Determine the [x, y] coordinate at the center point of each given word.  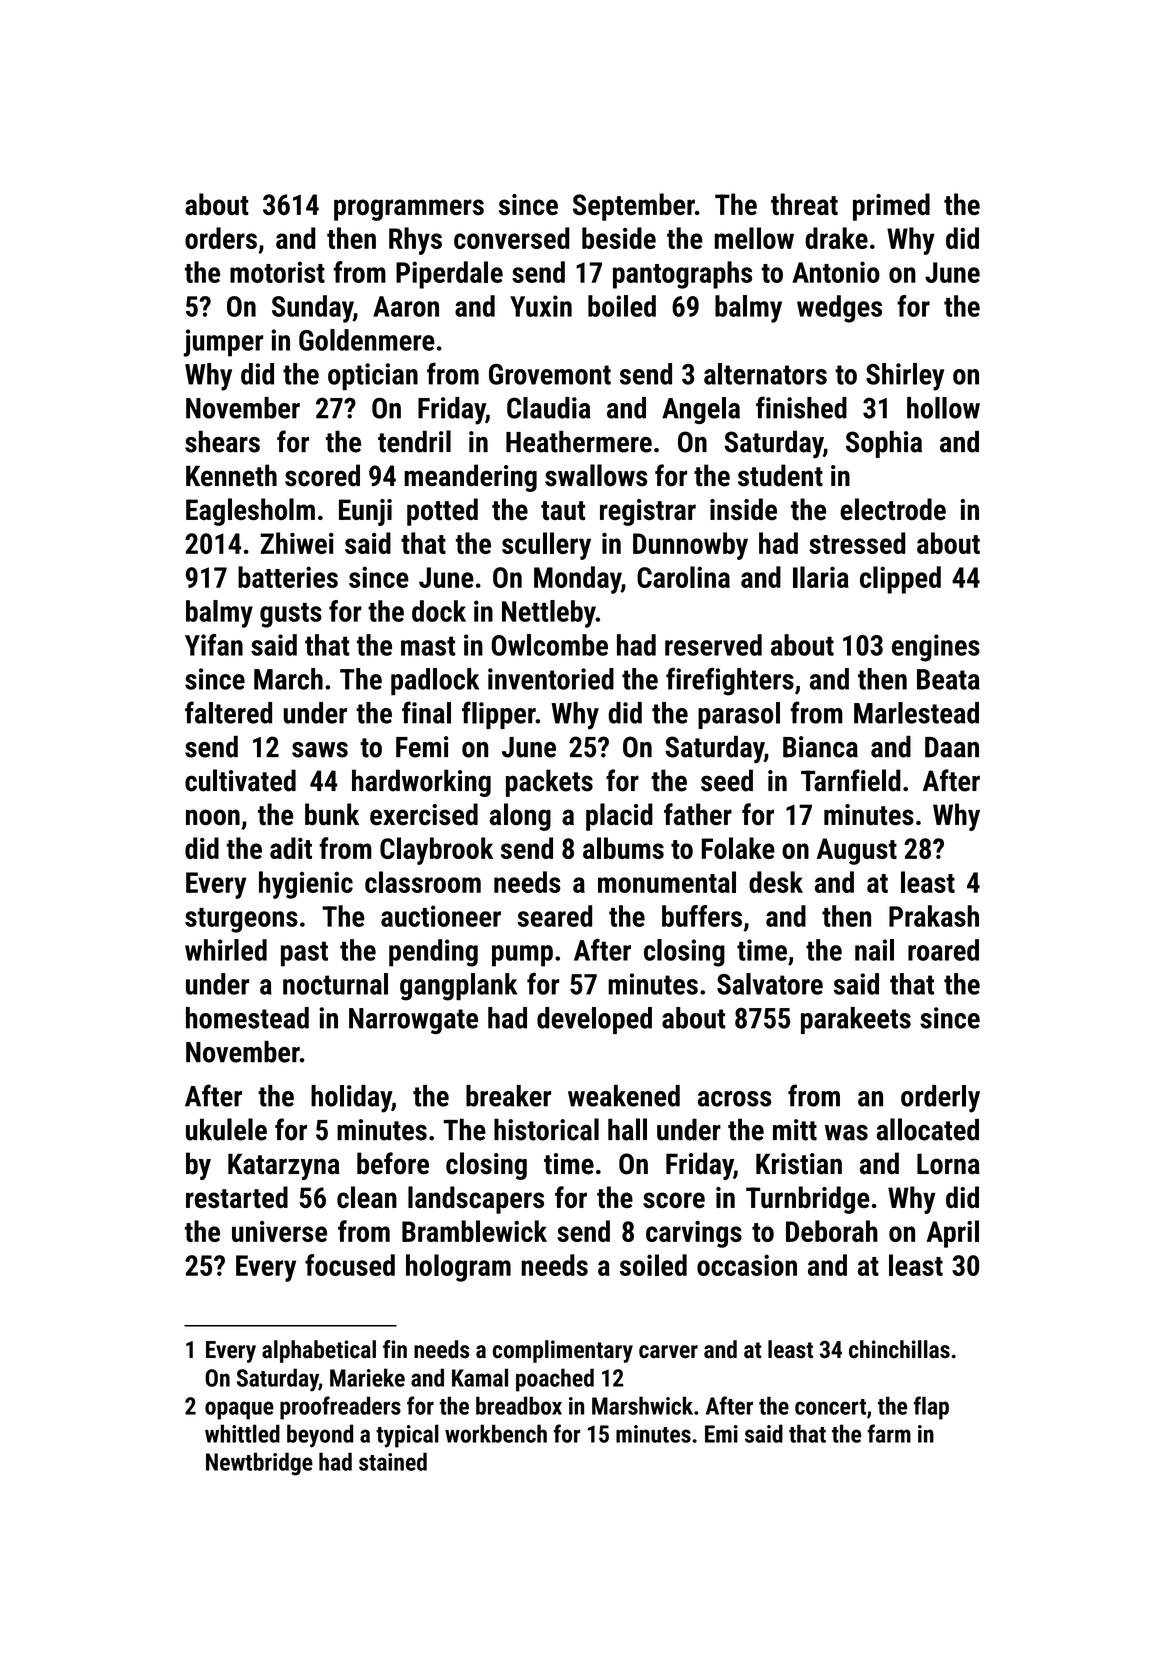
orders [221, 238]
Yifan [214, 645]
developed [594, 1020]
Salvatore [770, 984]
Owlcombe [549, 645]
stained [393, 1461]
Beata [948, 679]
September [634, 207]
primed [891, 207]
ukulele [226, 1129]
